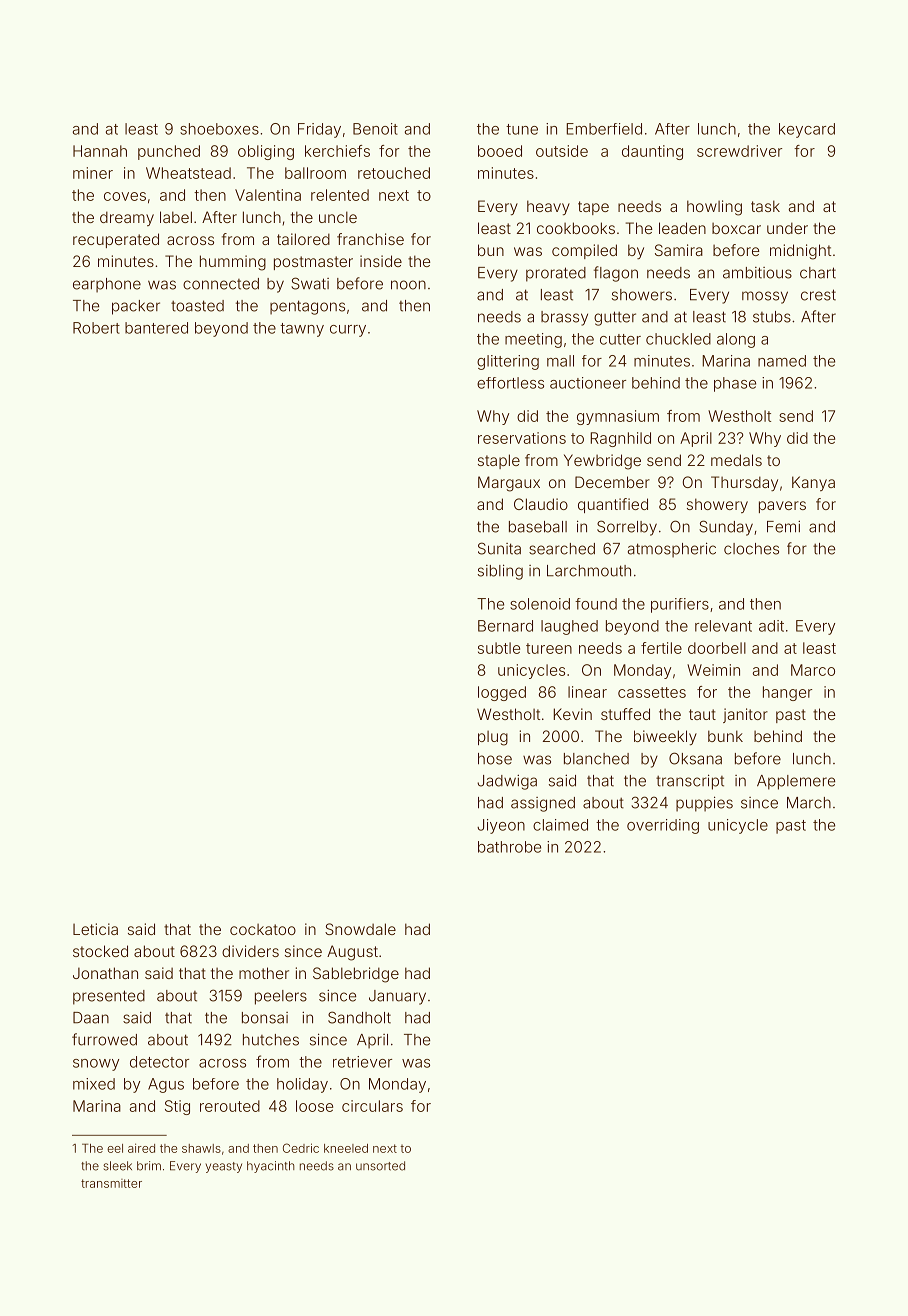 Image resolution: width=908 pixels, height=1316 pixels. Describe the element at coordinates (663, 826) in the screenshot. I see `overriding` at that location.
